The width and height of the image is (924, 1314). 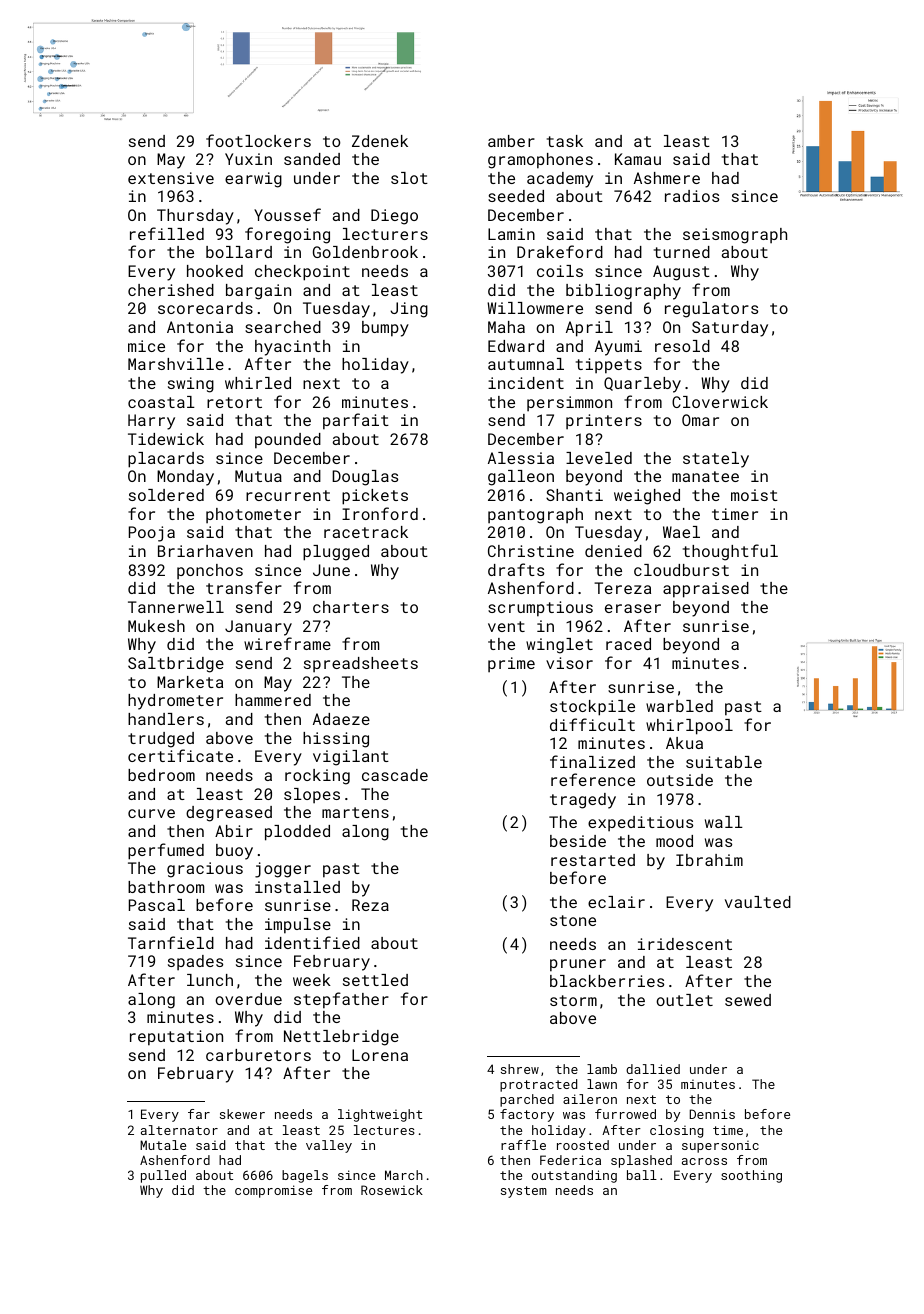 I want to click on ponchos, so click(x=210, y=571).
